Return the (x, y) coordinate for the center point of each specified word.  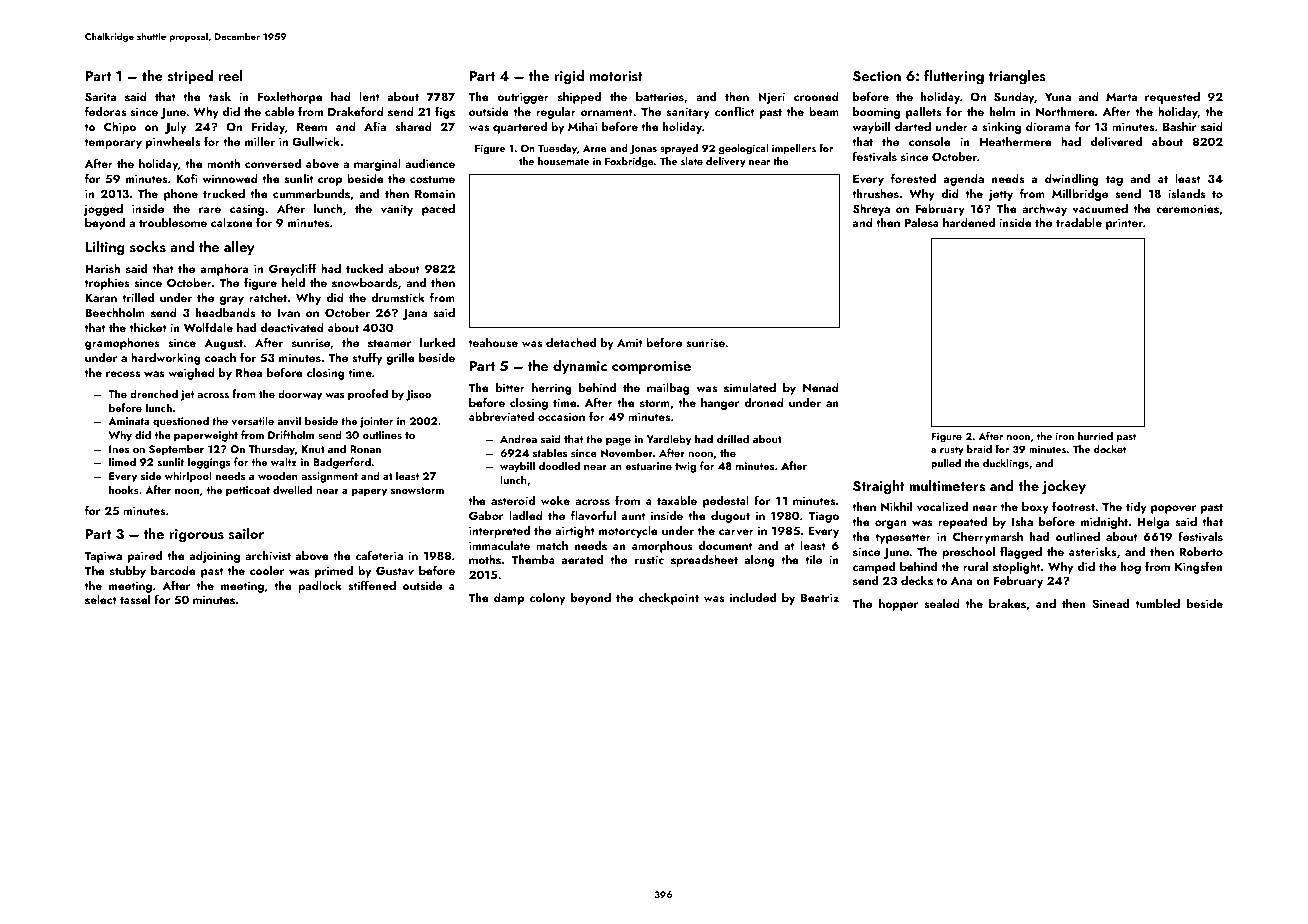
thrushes (875, 193)
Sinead (1110, 603)
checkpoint (669, 599)
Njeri (771, 98)
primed (334, 572)
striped (190, 77)
